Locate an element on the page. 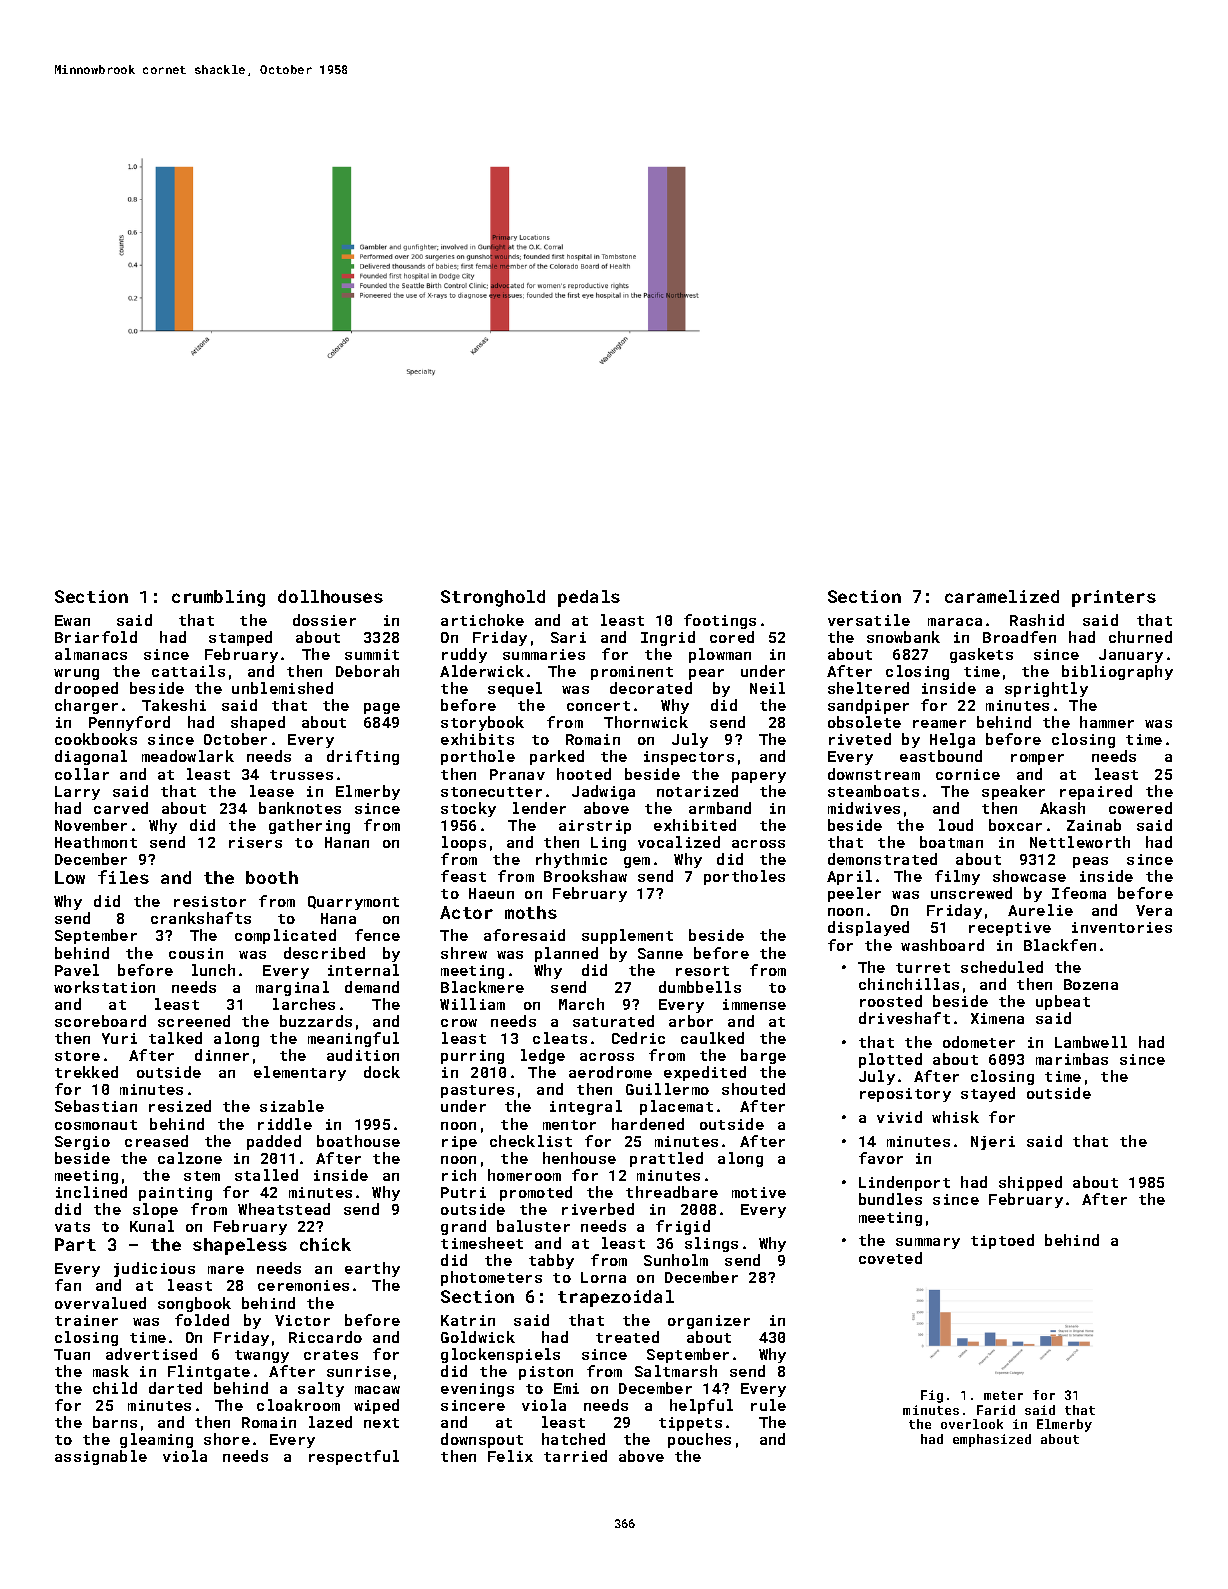  moths is located at coordinates (531, 912).
